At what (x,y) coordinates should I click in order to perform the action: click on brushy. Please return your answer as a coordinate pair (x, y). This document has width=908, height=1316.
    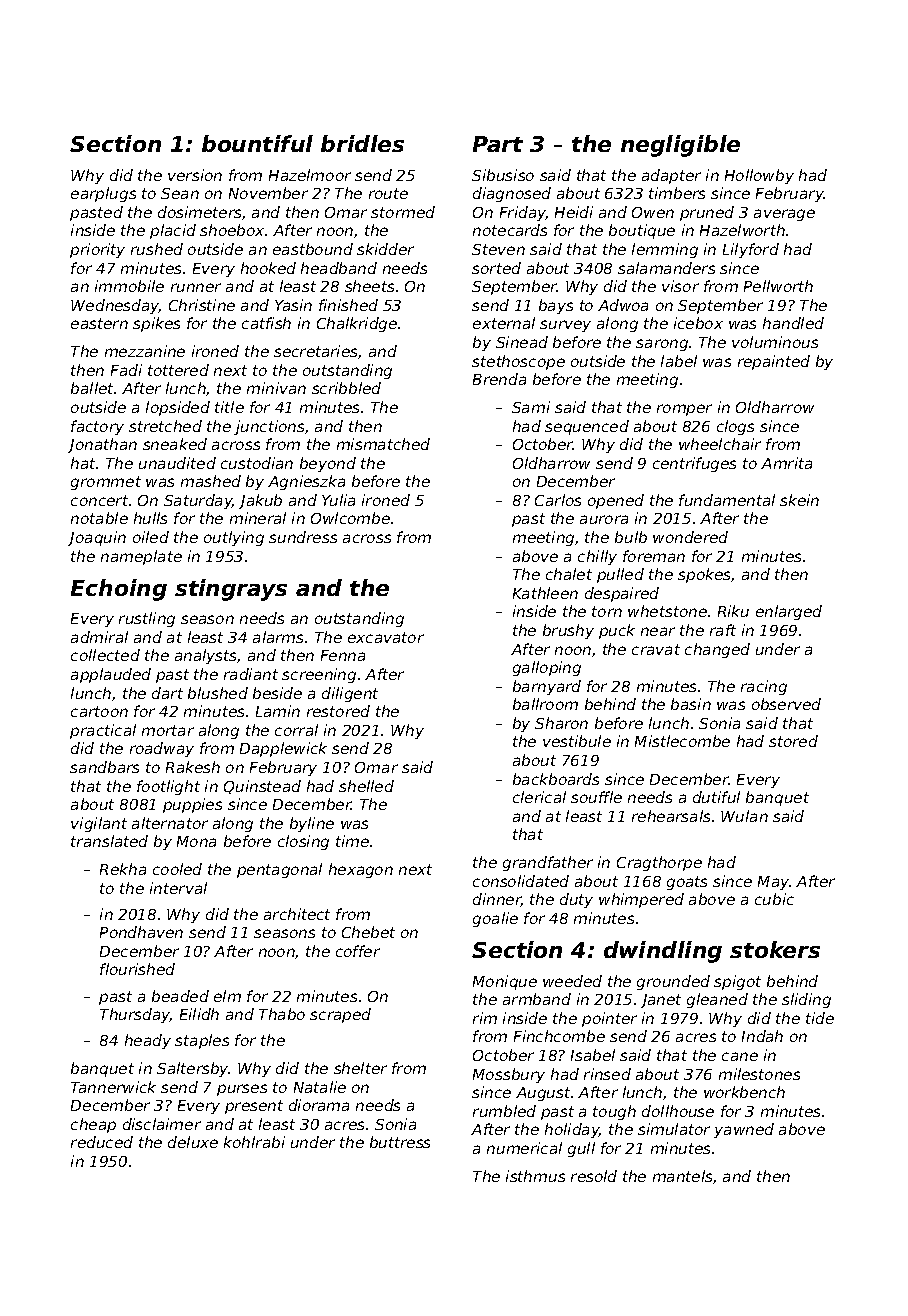
    Looking at the image, I should click on (568, 631).
